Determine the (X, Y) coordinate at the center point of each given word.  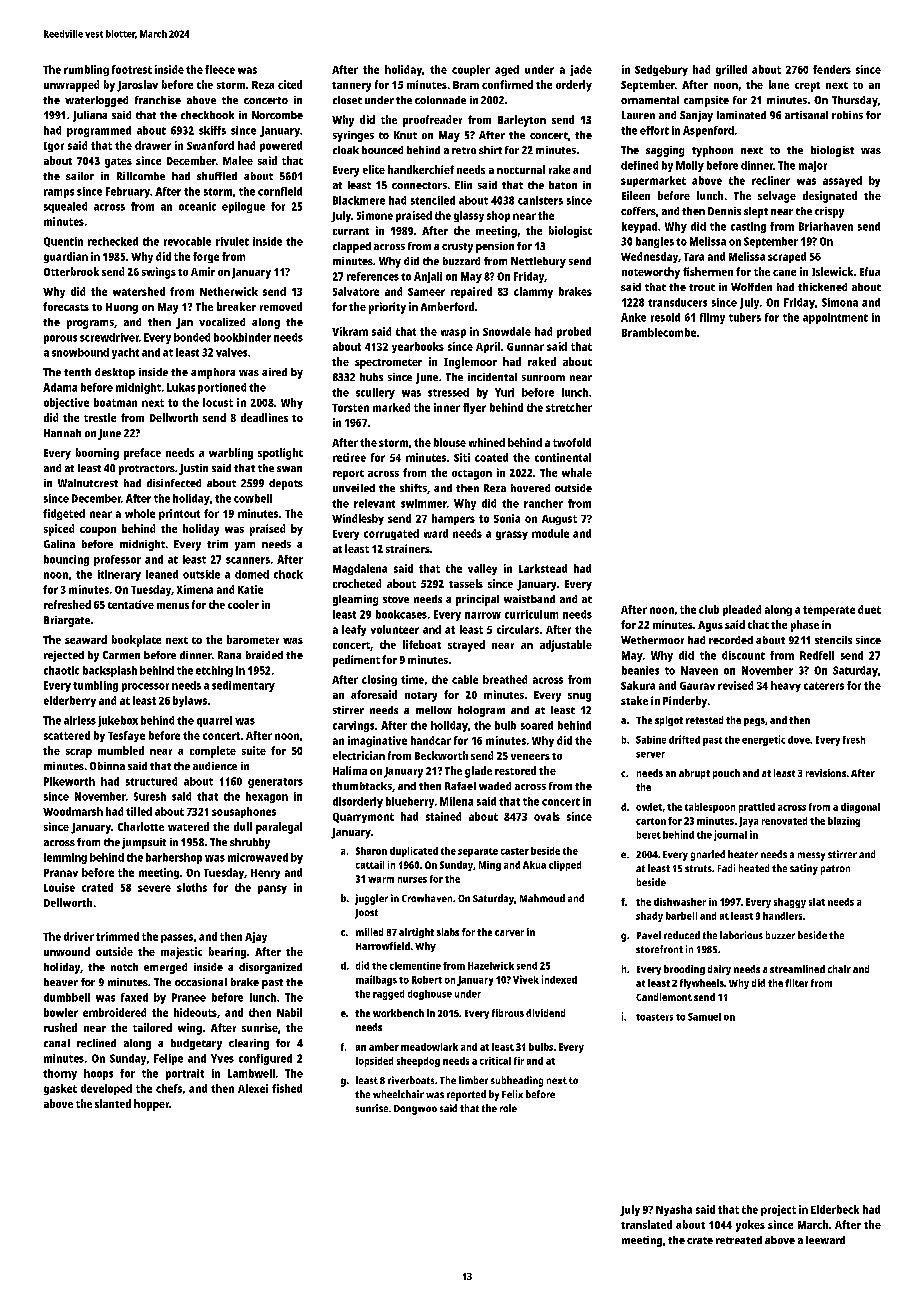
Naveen (699, 670)
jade (581, 70)
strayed (466, 646)
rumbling (86, 70)
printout (179, 514)
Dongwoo (415, 1110)
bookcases (401, 614)
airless (80, 720)
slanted (113, 1103)
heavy (786, 686)
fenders (832, 69)
